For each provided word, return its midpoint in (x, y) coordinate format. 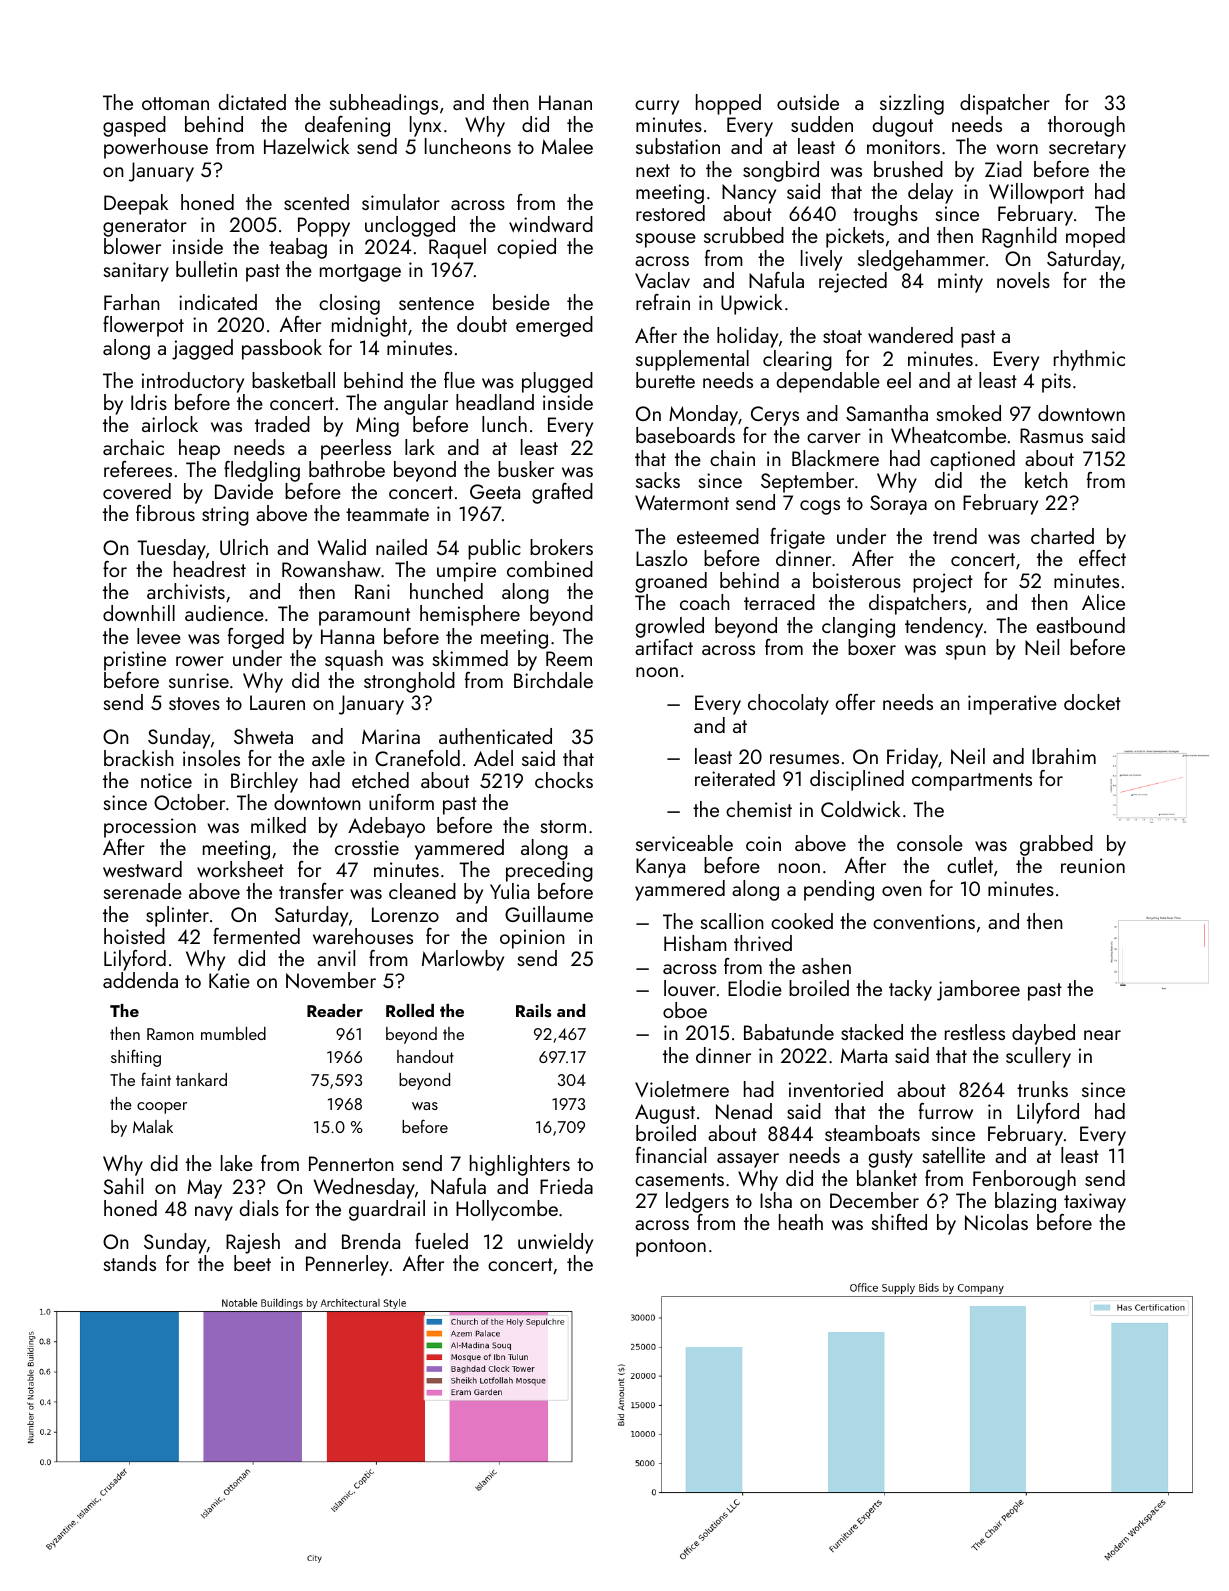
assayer (748, 1160)
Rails (533, 1011)
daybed (1043, 1034)
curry (657, 107)
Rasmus (1051, 435)
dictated (252, 102)
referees (138, 469)
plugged (557, 382)
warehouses (363, 936)
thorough (1086, 126)
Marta (864, 1055)
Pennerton (351, 1163)
